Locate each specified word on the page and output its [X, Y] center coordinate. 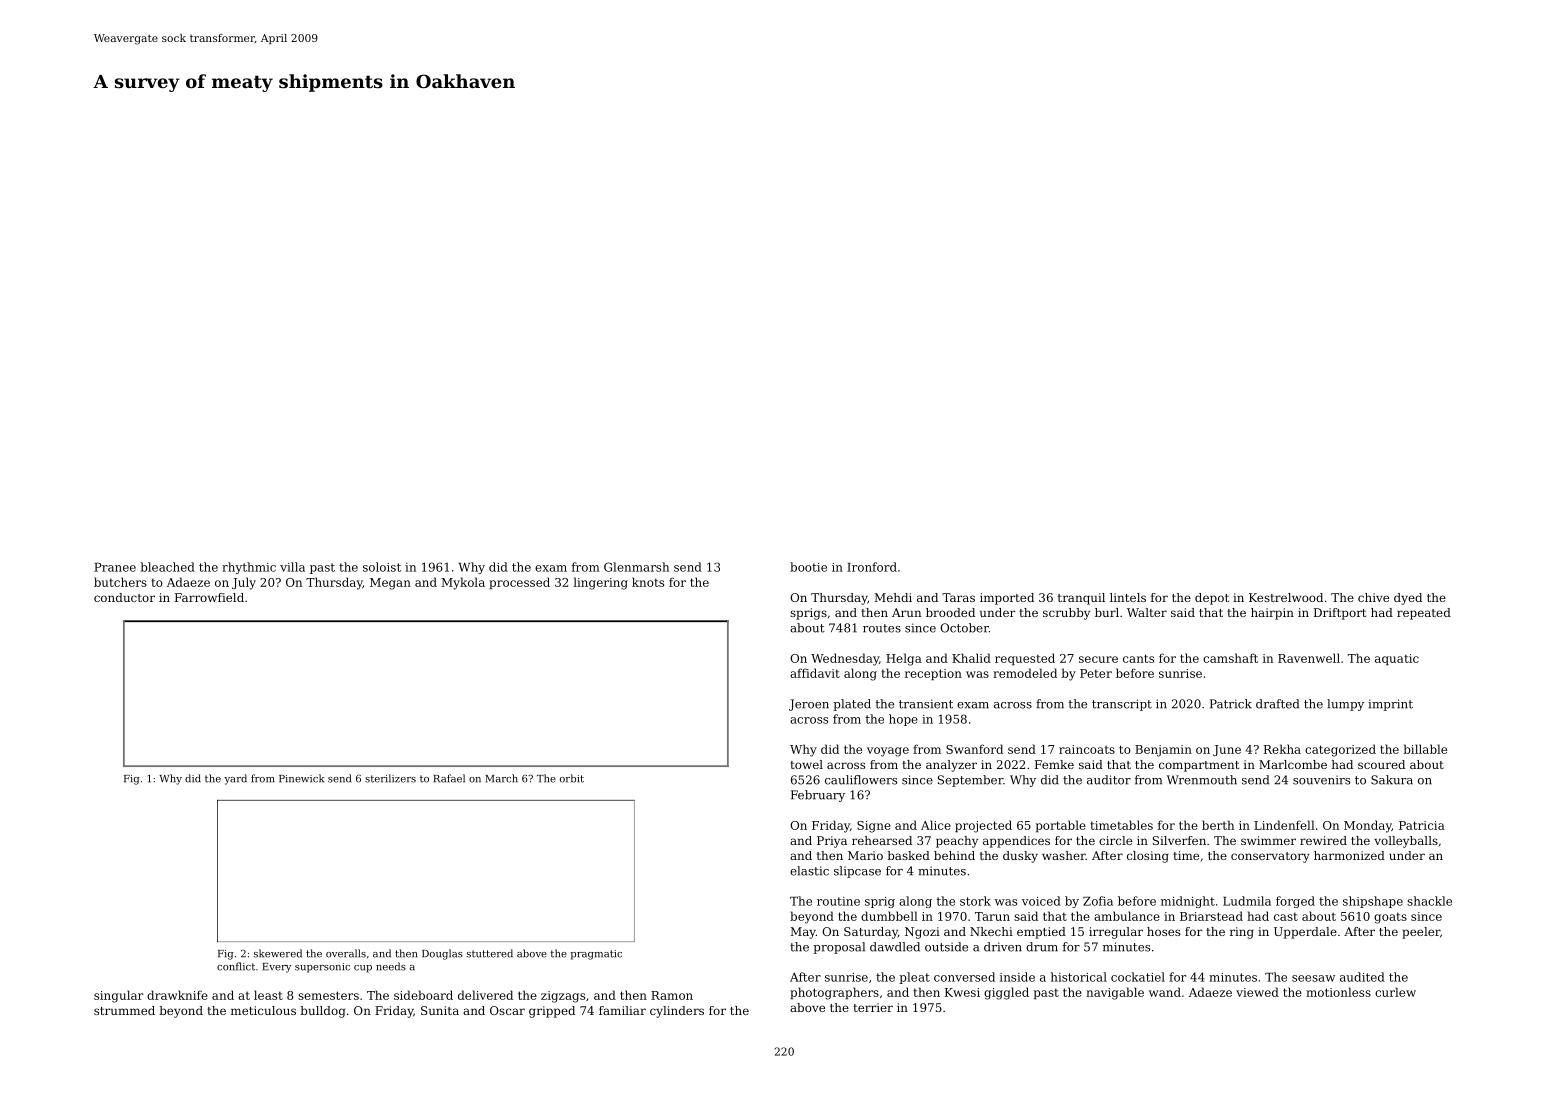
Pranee [115, 567]
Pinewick [301, 778]
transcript [1122, 705]
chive [1373, 597]
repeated [1424, 614]
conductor [124, 597]
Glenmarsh [636, 567]
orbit [572, 778]
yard [235, 779]
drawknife [177, 995]
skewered [278, 953]
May [803, 933]
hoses [1163, 931]
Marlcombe [1293, 764]
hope [903, 720]
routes [882, 628]
